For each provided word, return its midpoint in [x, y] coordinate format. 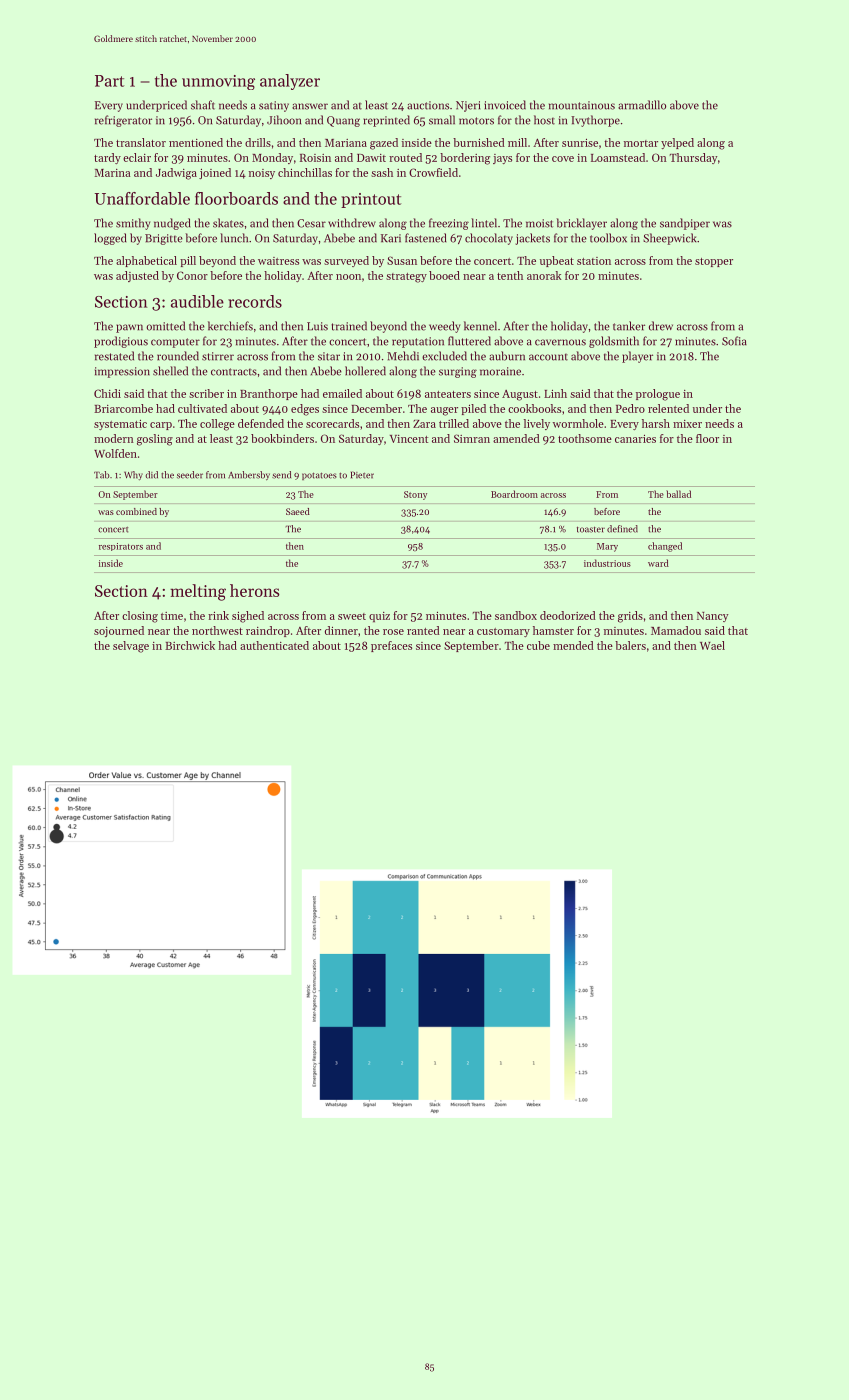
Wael [712, 645]
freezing [449, 224]
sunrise [580, 143]
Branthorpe [269, 394]
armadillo [642, 105]
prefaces [391, 646]
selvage [131, 647]
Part [109, 81]
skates [228, 223]
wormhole [578, 423]
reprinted [386, 121]
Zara [424, 424]
